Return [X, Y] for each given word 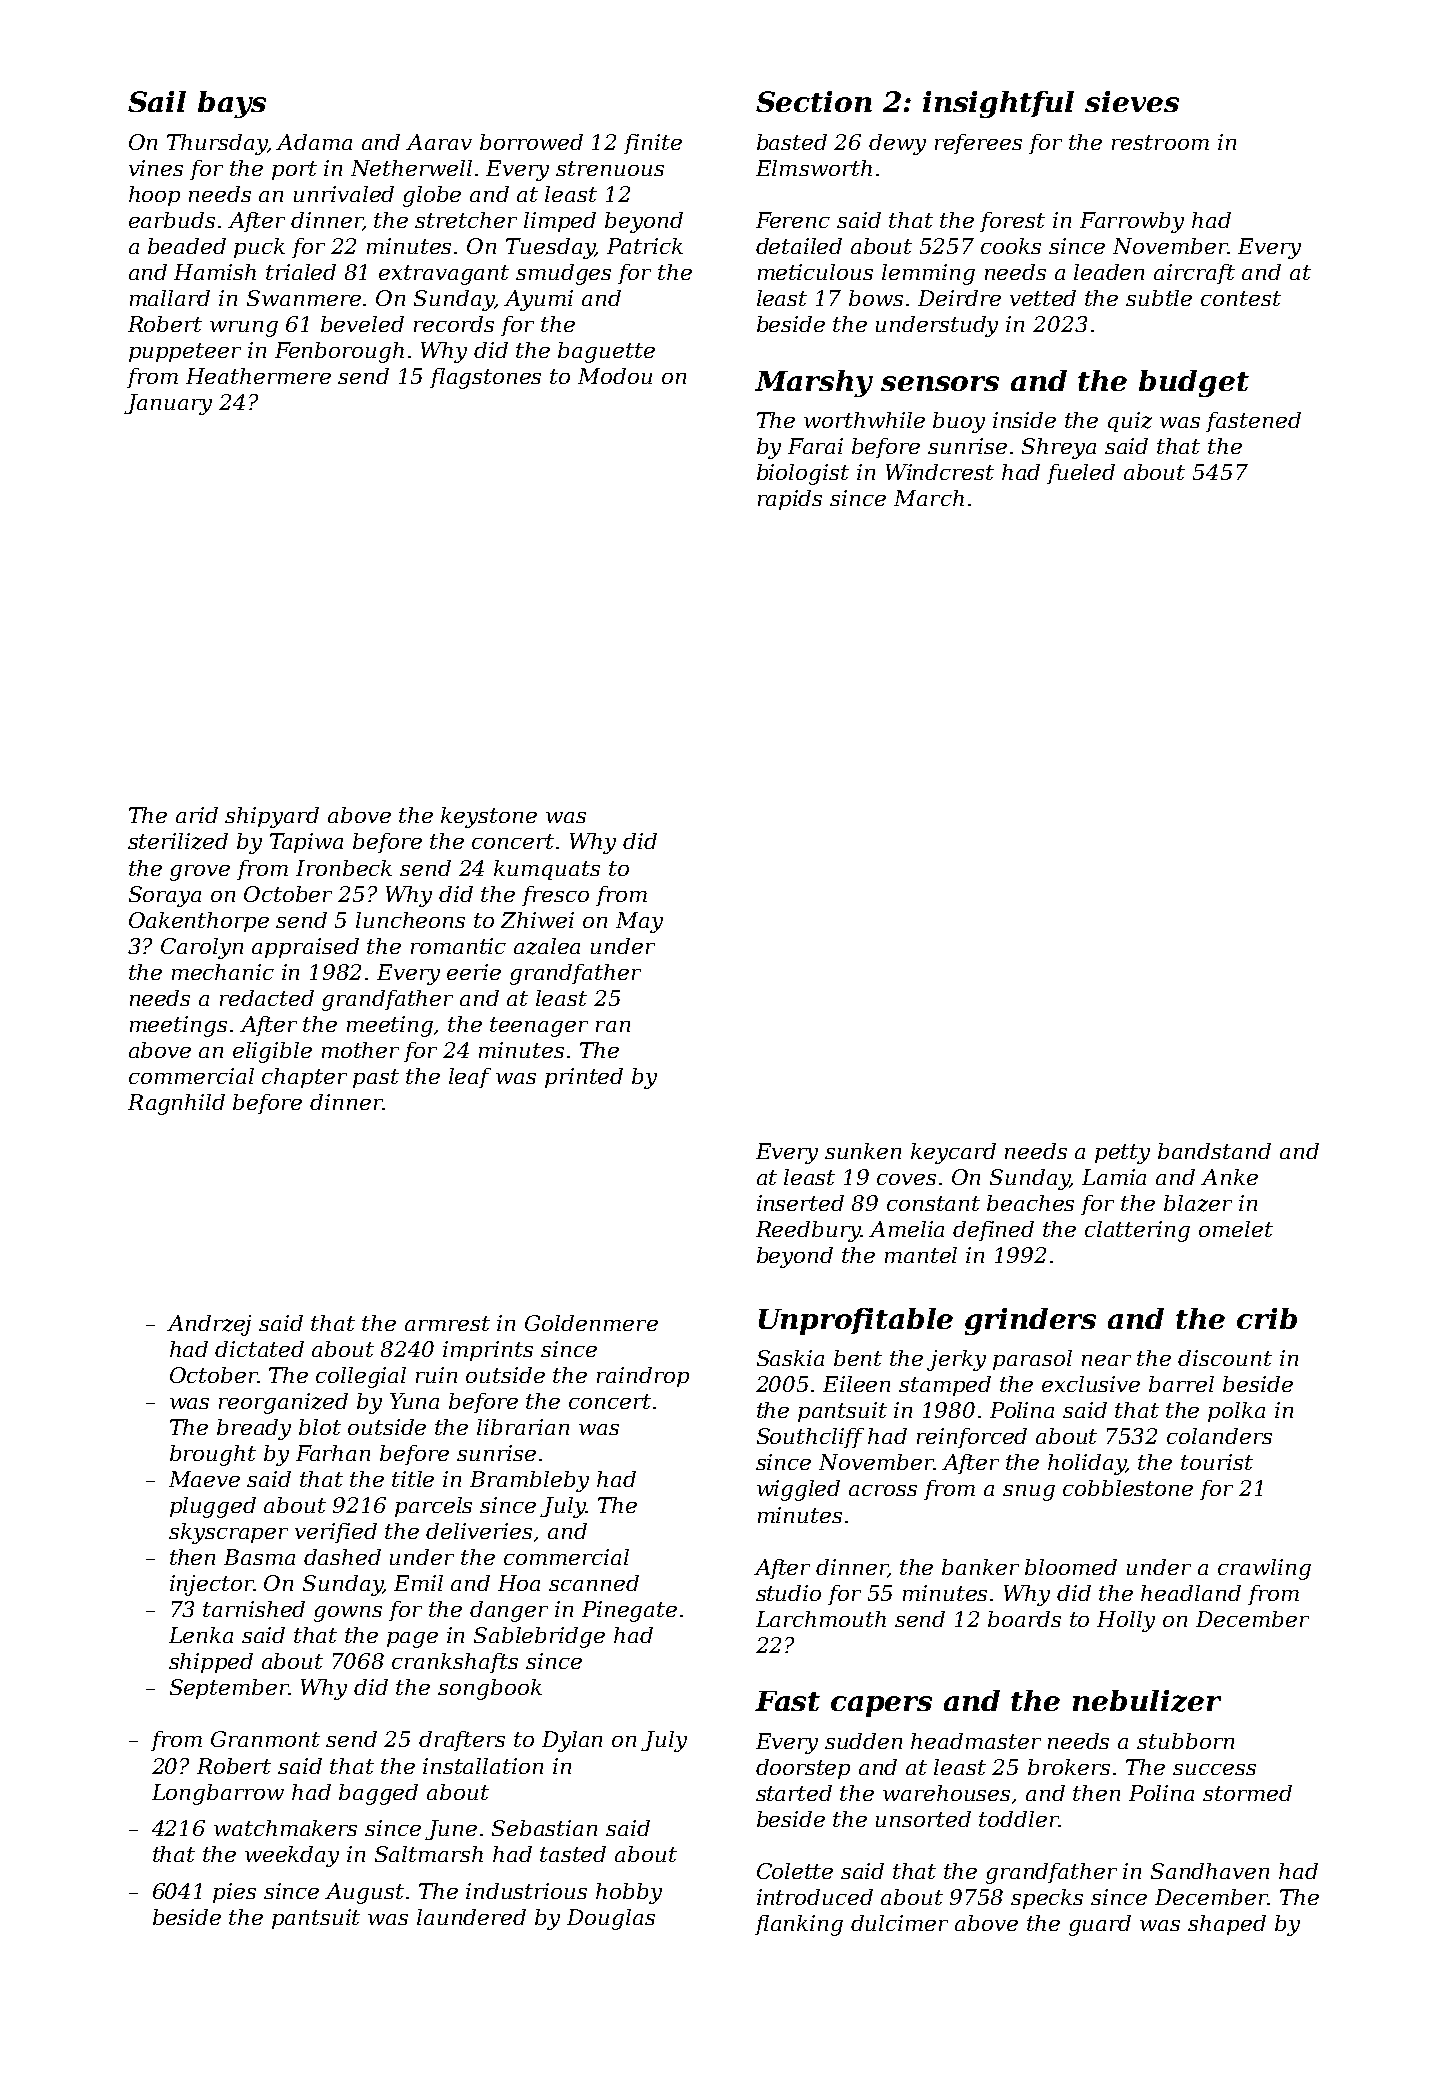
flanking [799, 1925]
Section [814, 101]
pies [234, 1893]
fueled [1081, 474]
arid [197, 815]
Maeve [204, 1479]
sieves [1132, 101]
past [376, 1078]
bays [232, 104]
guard [1100, 1925]
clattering [1137, 1231]
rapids [790, 500]
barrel [1181, 1384]
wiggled [798, 1490]
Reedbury [808, 1231]
